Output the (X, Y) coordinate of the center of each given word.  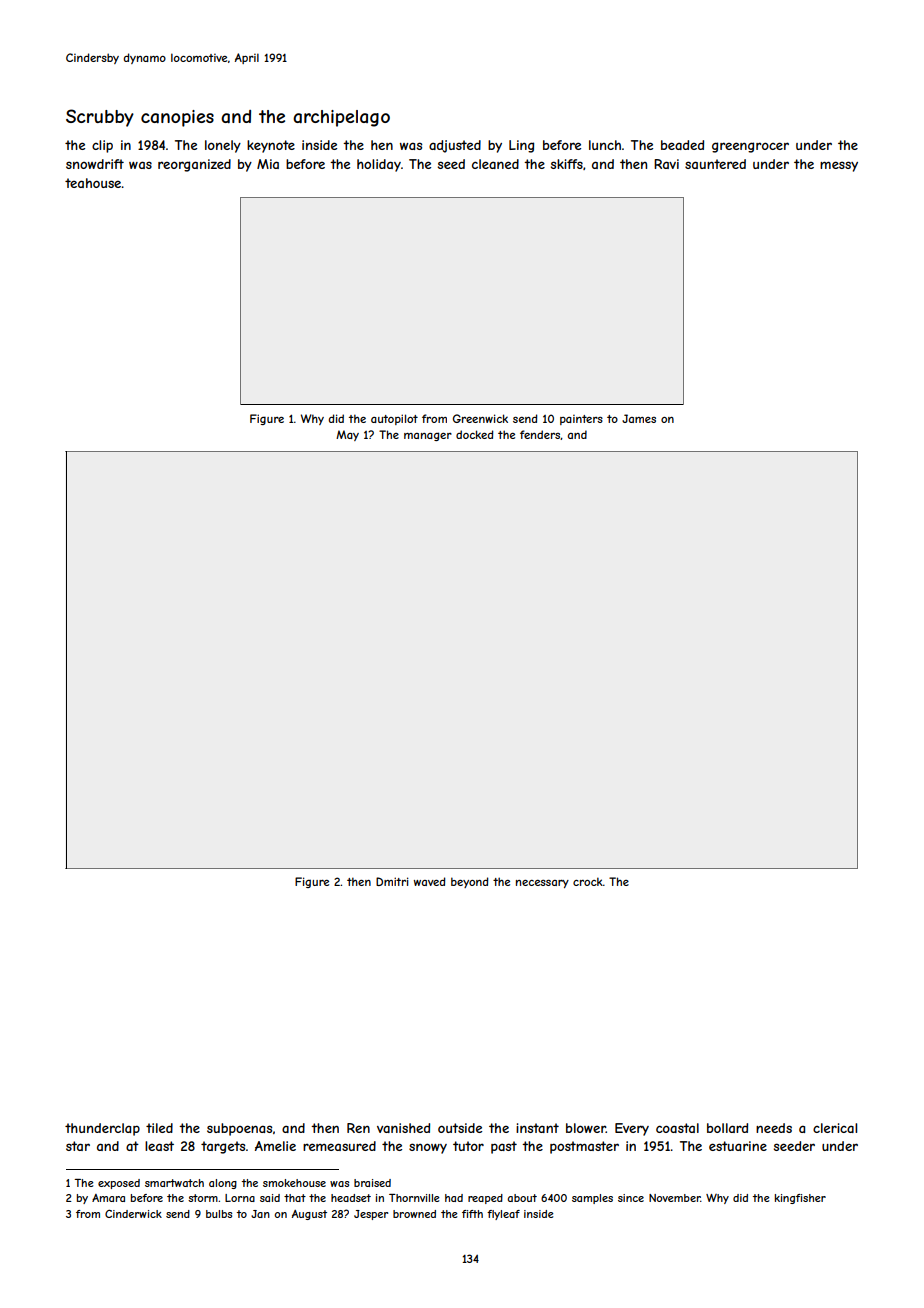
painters (581, 420)
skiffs (567, 164)
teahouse (93, 183)
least (159, 1146)
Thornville (414, 1198)
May (347, 435)
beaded (682, 145)
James (639, 418)
